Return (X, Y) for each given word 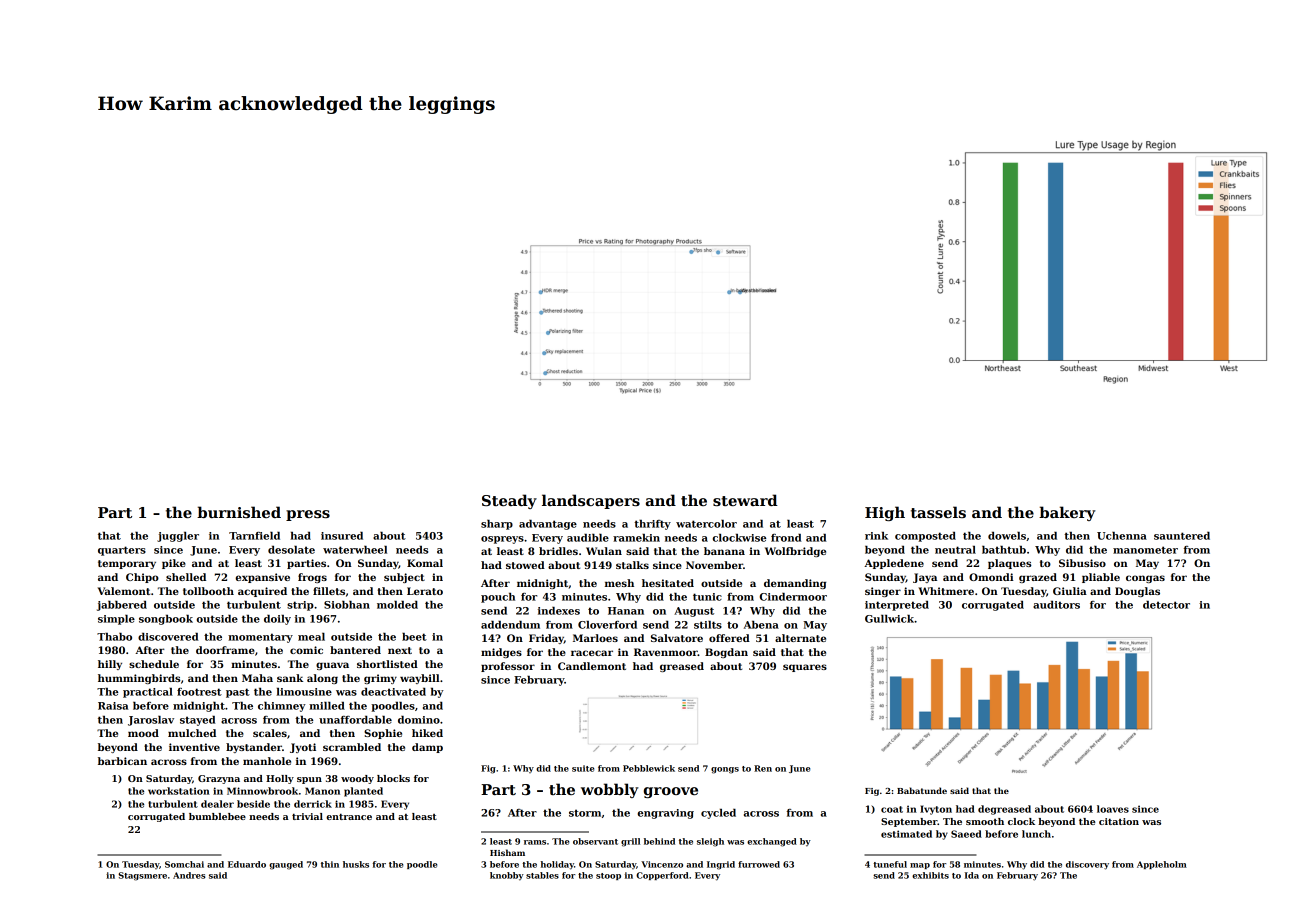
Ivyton (936, 810)
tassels (938, 512)
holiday (557, 865)
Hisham (507, 852)
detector (1166, 605)
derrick (313, 804)
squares (805, 668)
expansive (262, 578)
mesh (619, 583)
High (885, 513)
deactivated (393, 692)
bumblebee (217, 816)
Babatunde (922, 790)
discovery (1087, 865)
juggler (178, 537)
